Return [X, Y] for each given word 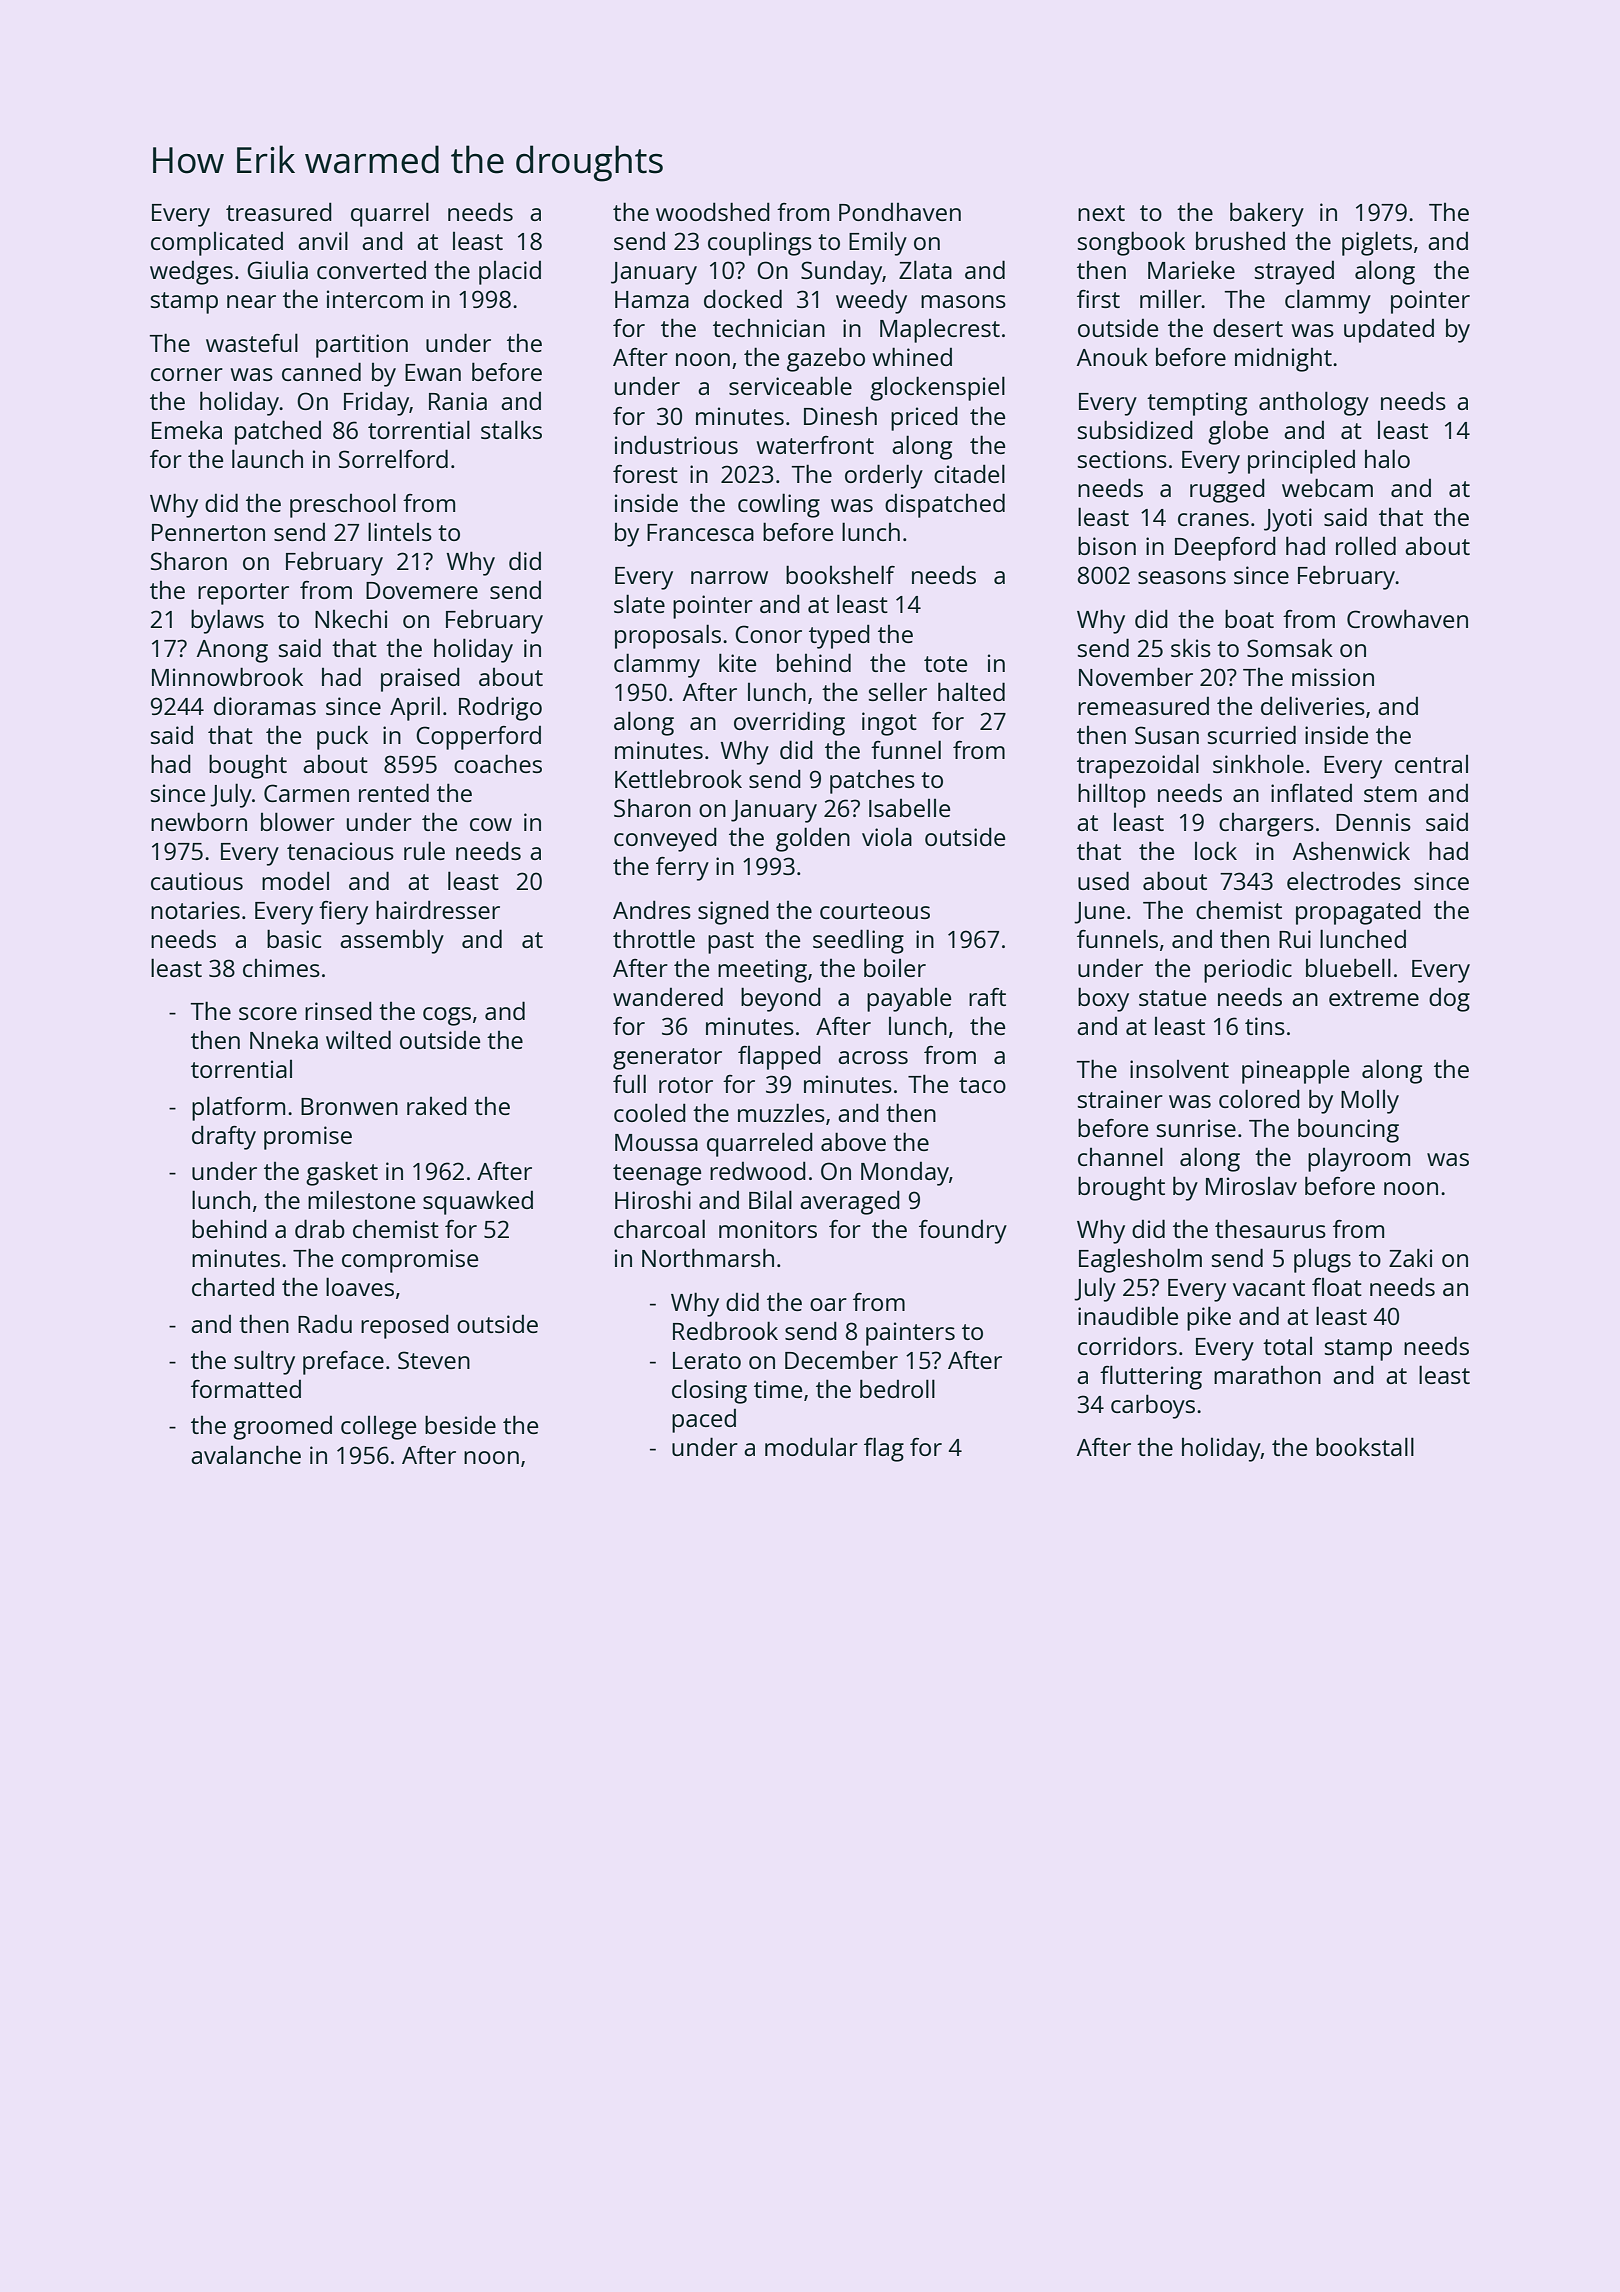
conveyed [665, 839]
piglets [1377, 243]
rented [394, 792]
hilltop [1112, 795]
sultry [264, 1362]
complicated [217, 244]
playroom [1359, 1160]
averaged [850, 1202]
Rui [1295, 939]
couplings [760, 243]
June [1099, 913]
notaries [195, 910]
